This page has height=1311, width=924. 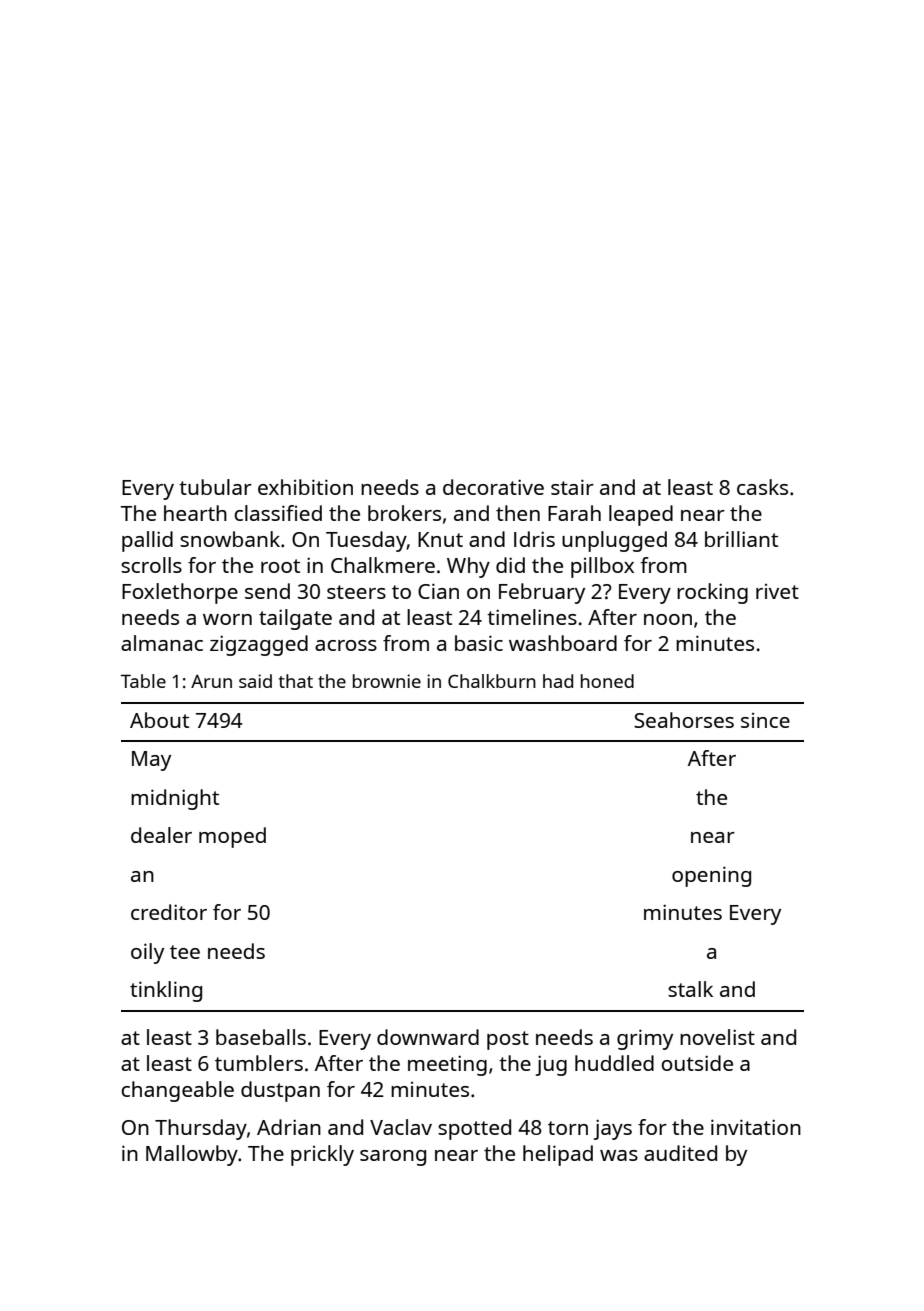 I want to click on had, so click(x=558, y=681).
